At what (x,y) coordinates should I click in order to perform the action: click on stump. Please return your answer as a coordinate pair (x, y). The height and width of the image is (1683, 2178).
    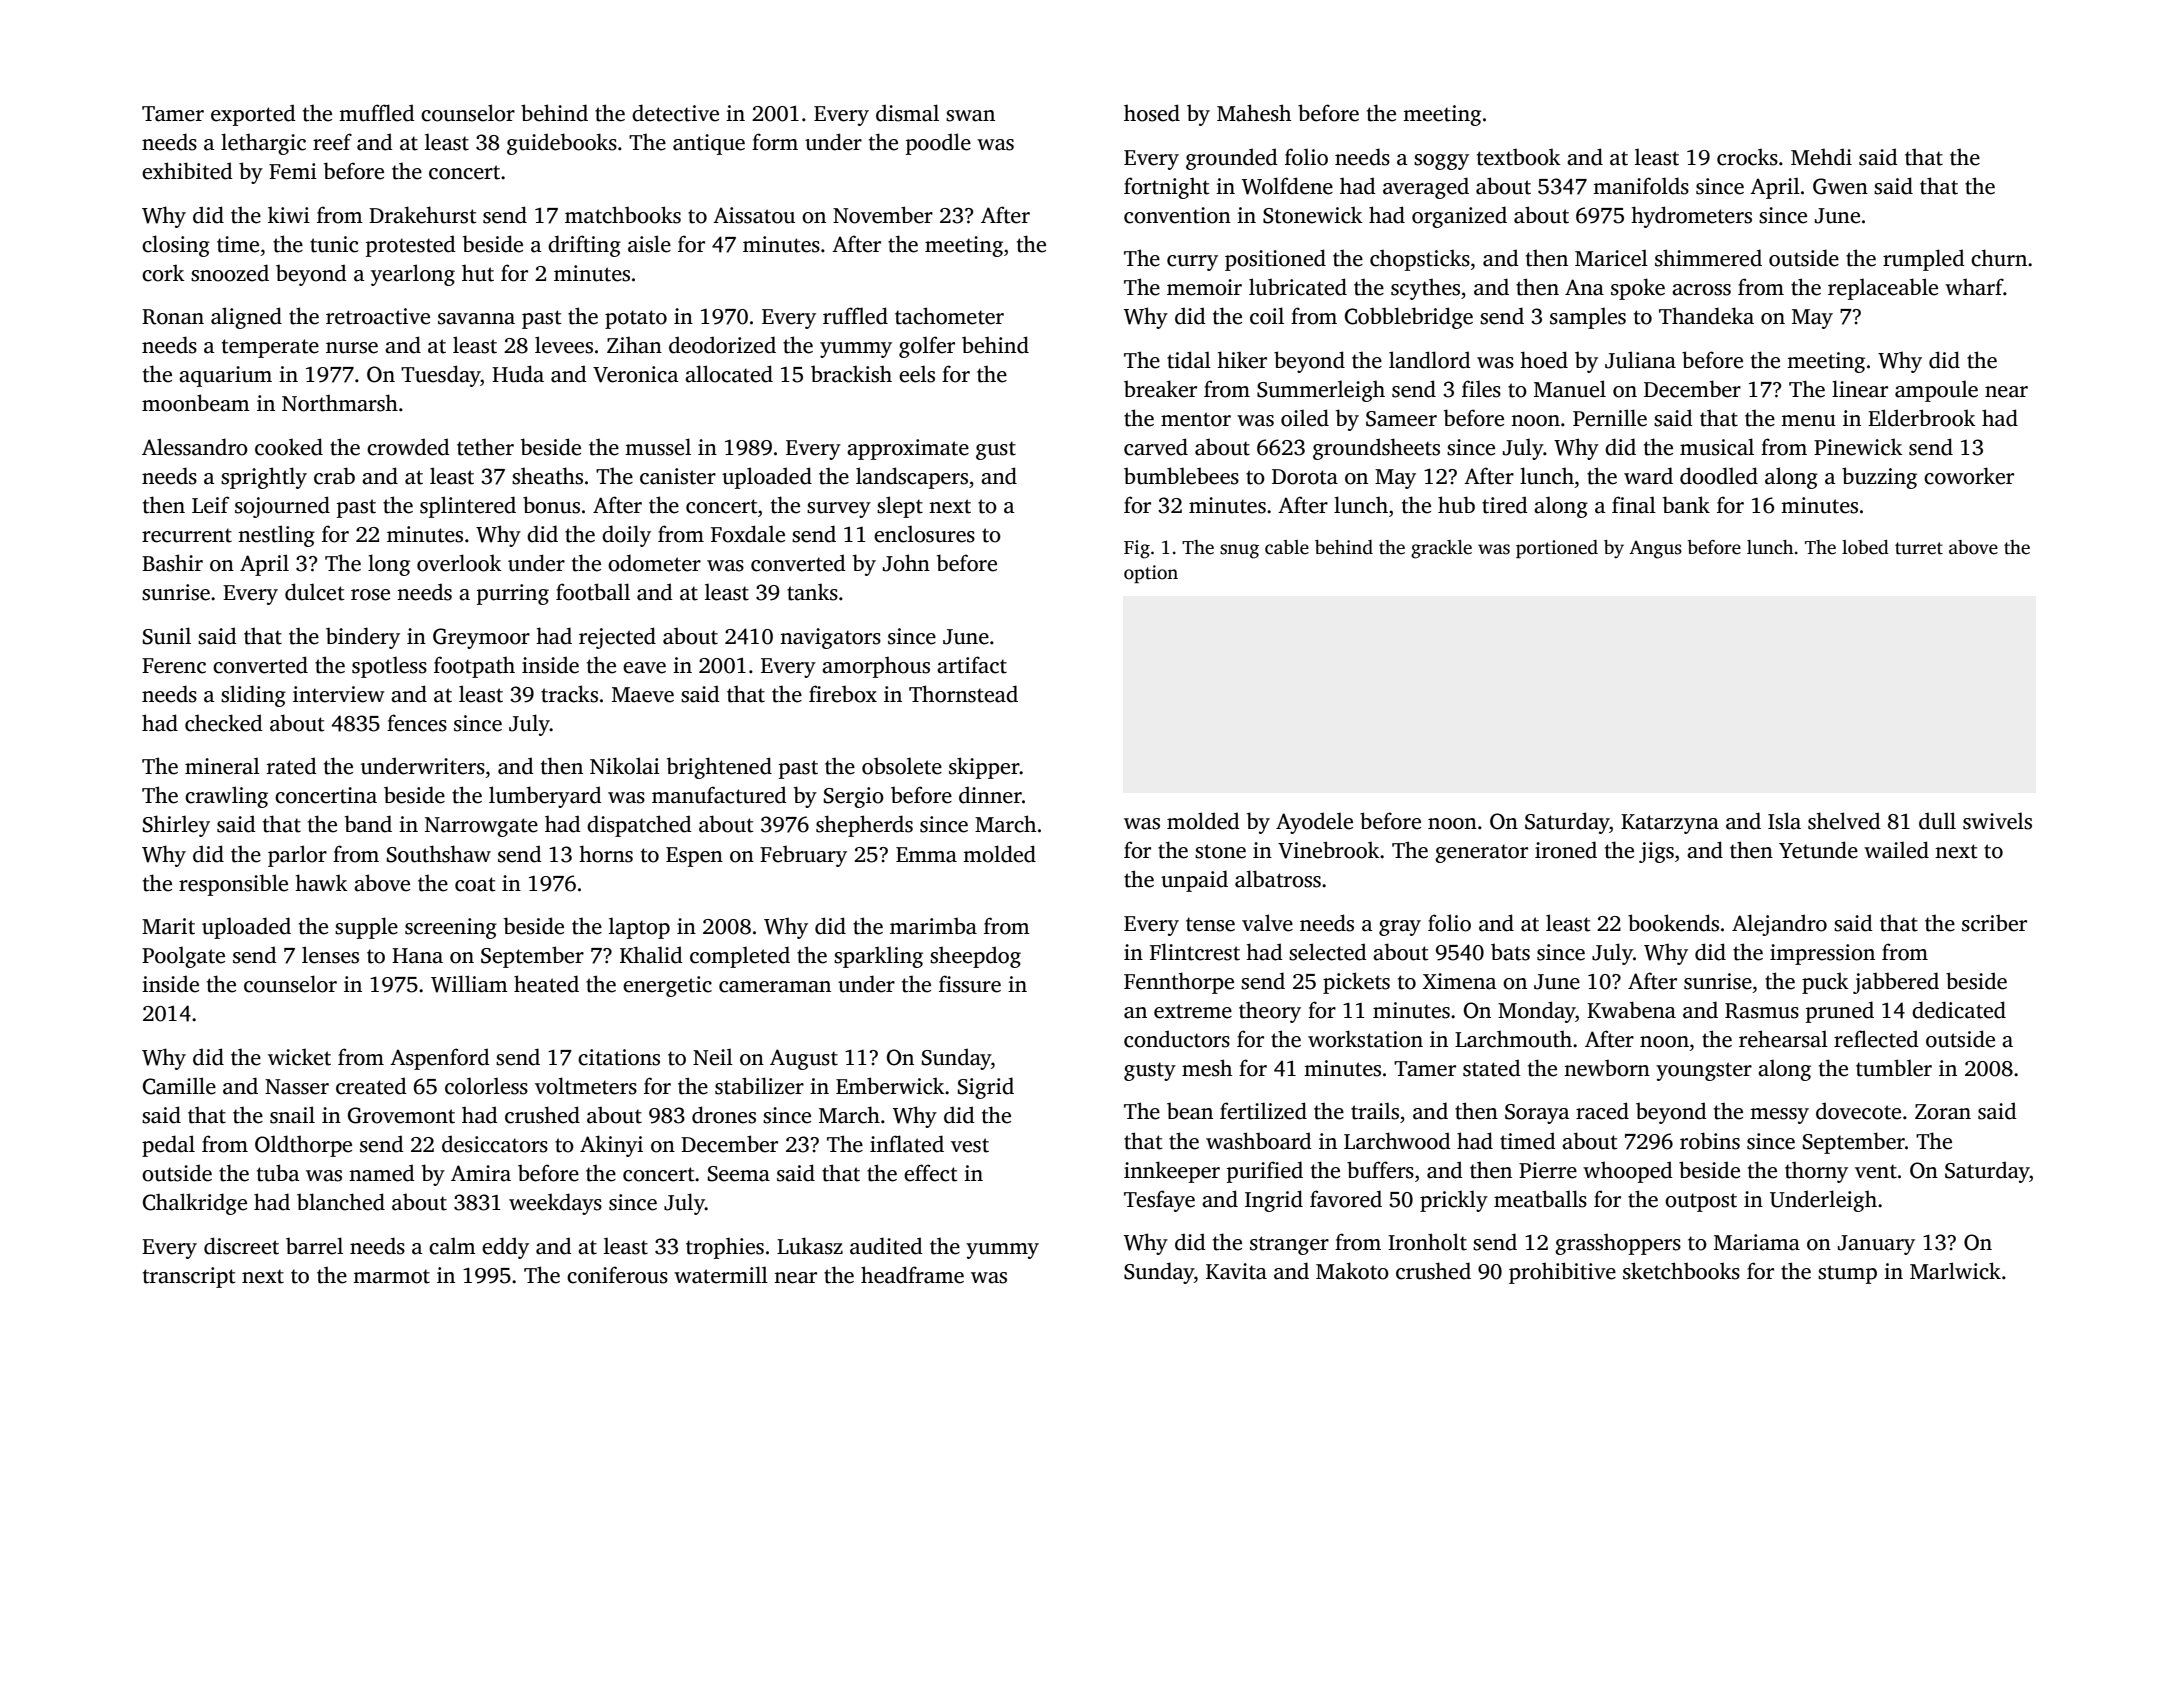
    Looking at the image, I should click on (1847, 1274).
